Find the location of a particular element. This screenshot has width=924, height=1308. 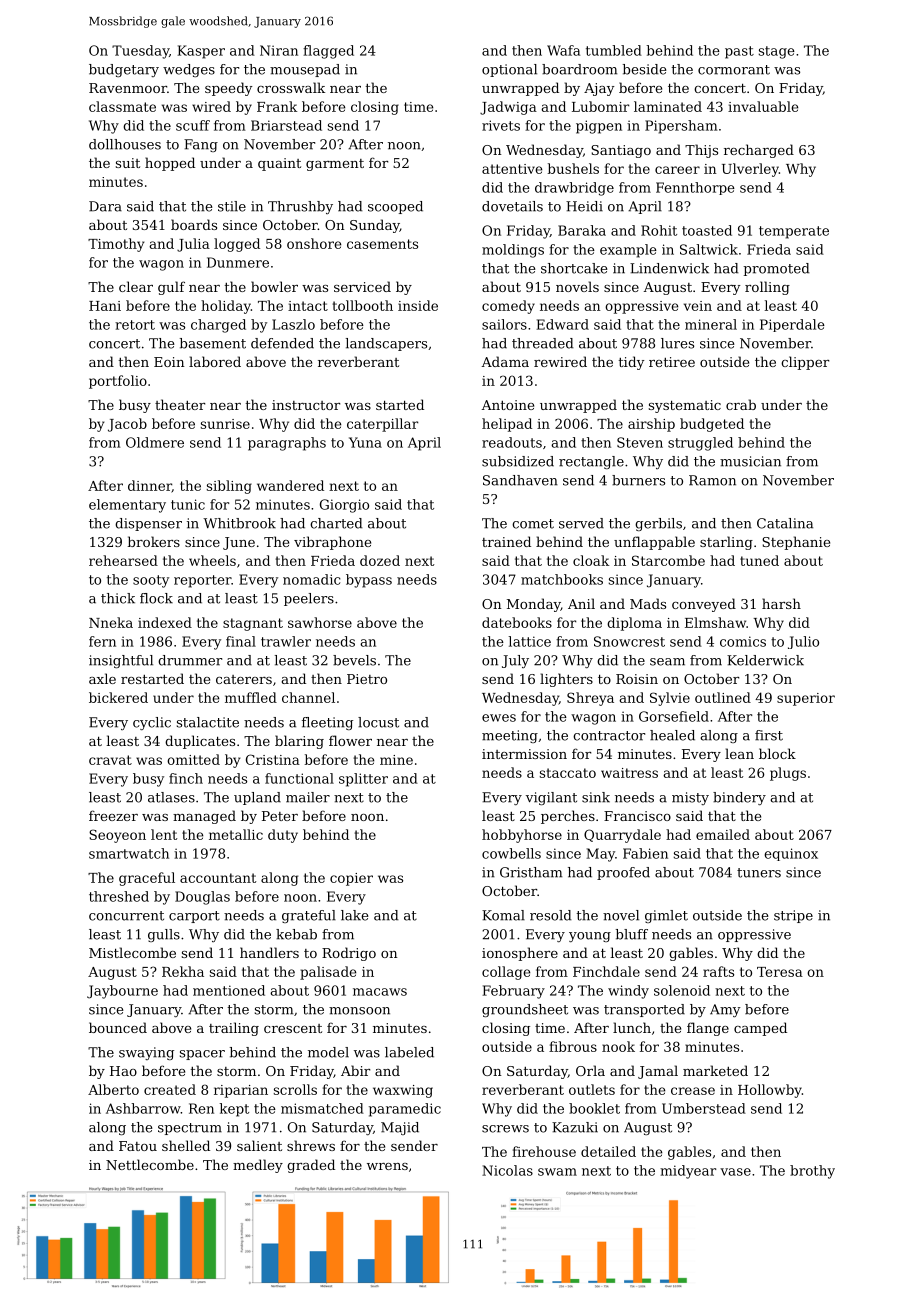

Starcombe is located at coordinates (668, 560).
